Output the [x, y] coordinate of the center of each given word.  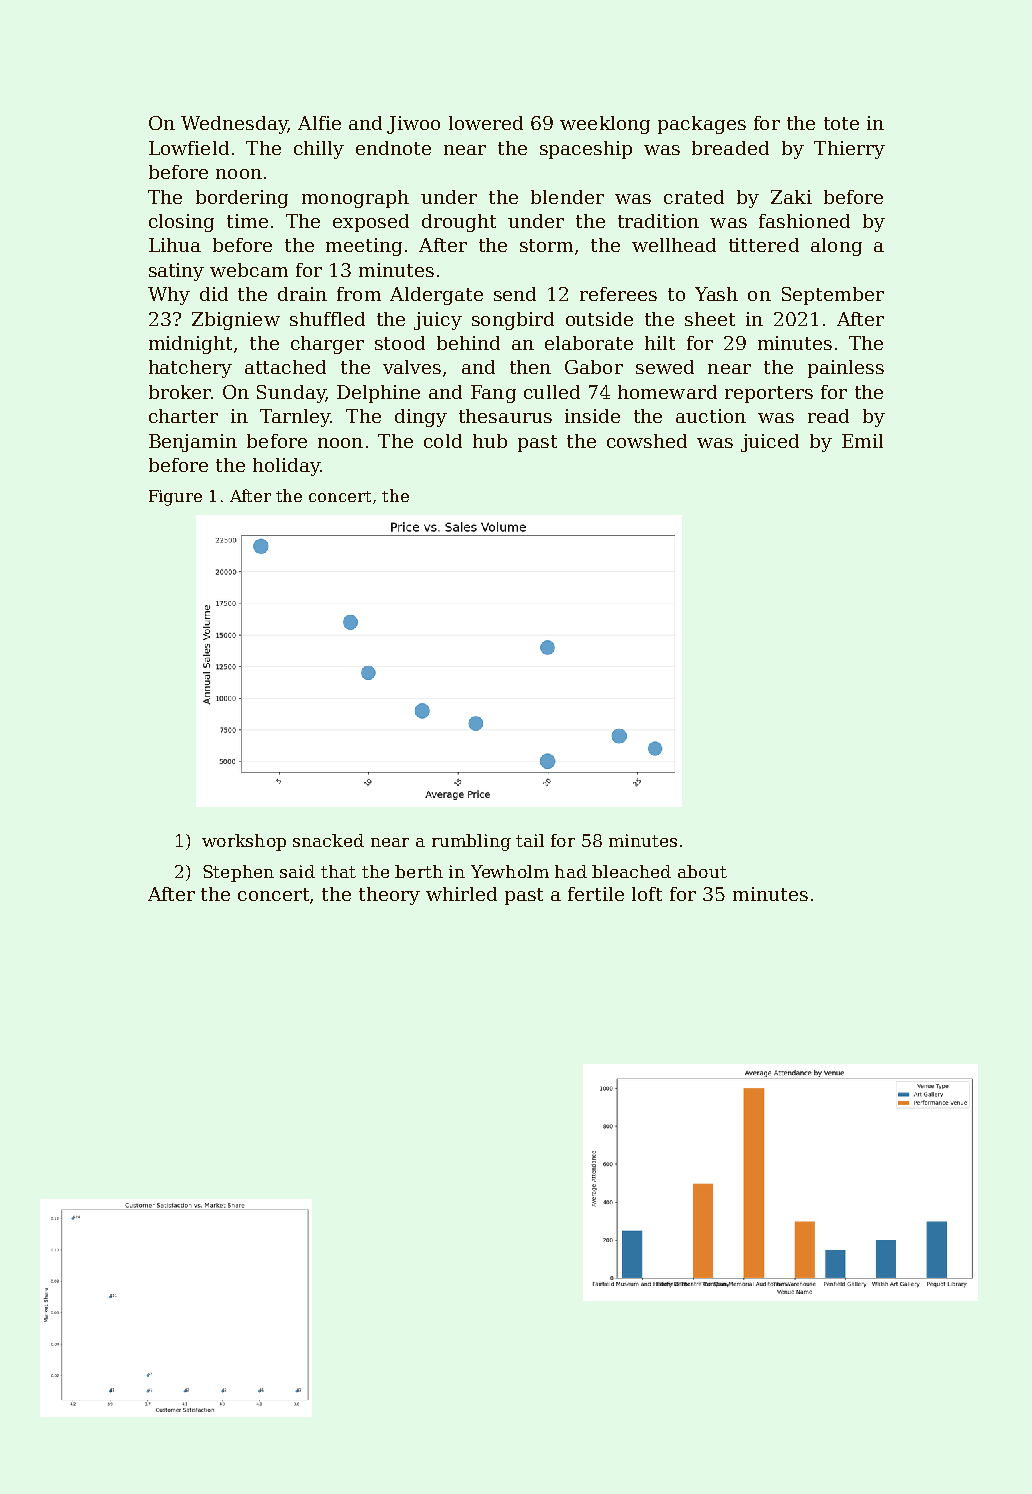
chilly [319, 150]
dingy [421, 418]
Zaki [791, 197]
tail [530, 840]
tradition [658, 221]
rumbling [471, 842]
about [702, 871]
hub [490, 441]
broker [180, 392]
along [836, 247]
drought [459, 223]
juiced [770, 443]
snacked [328, 840]
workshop [244, 842]
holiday [287, 467]
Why [169, 296]
